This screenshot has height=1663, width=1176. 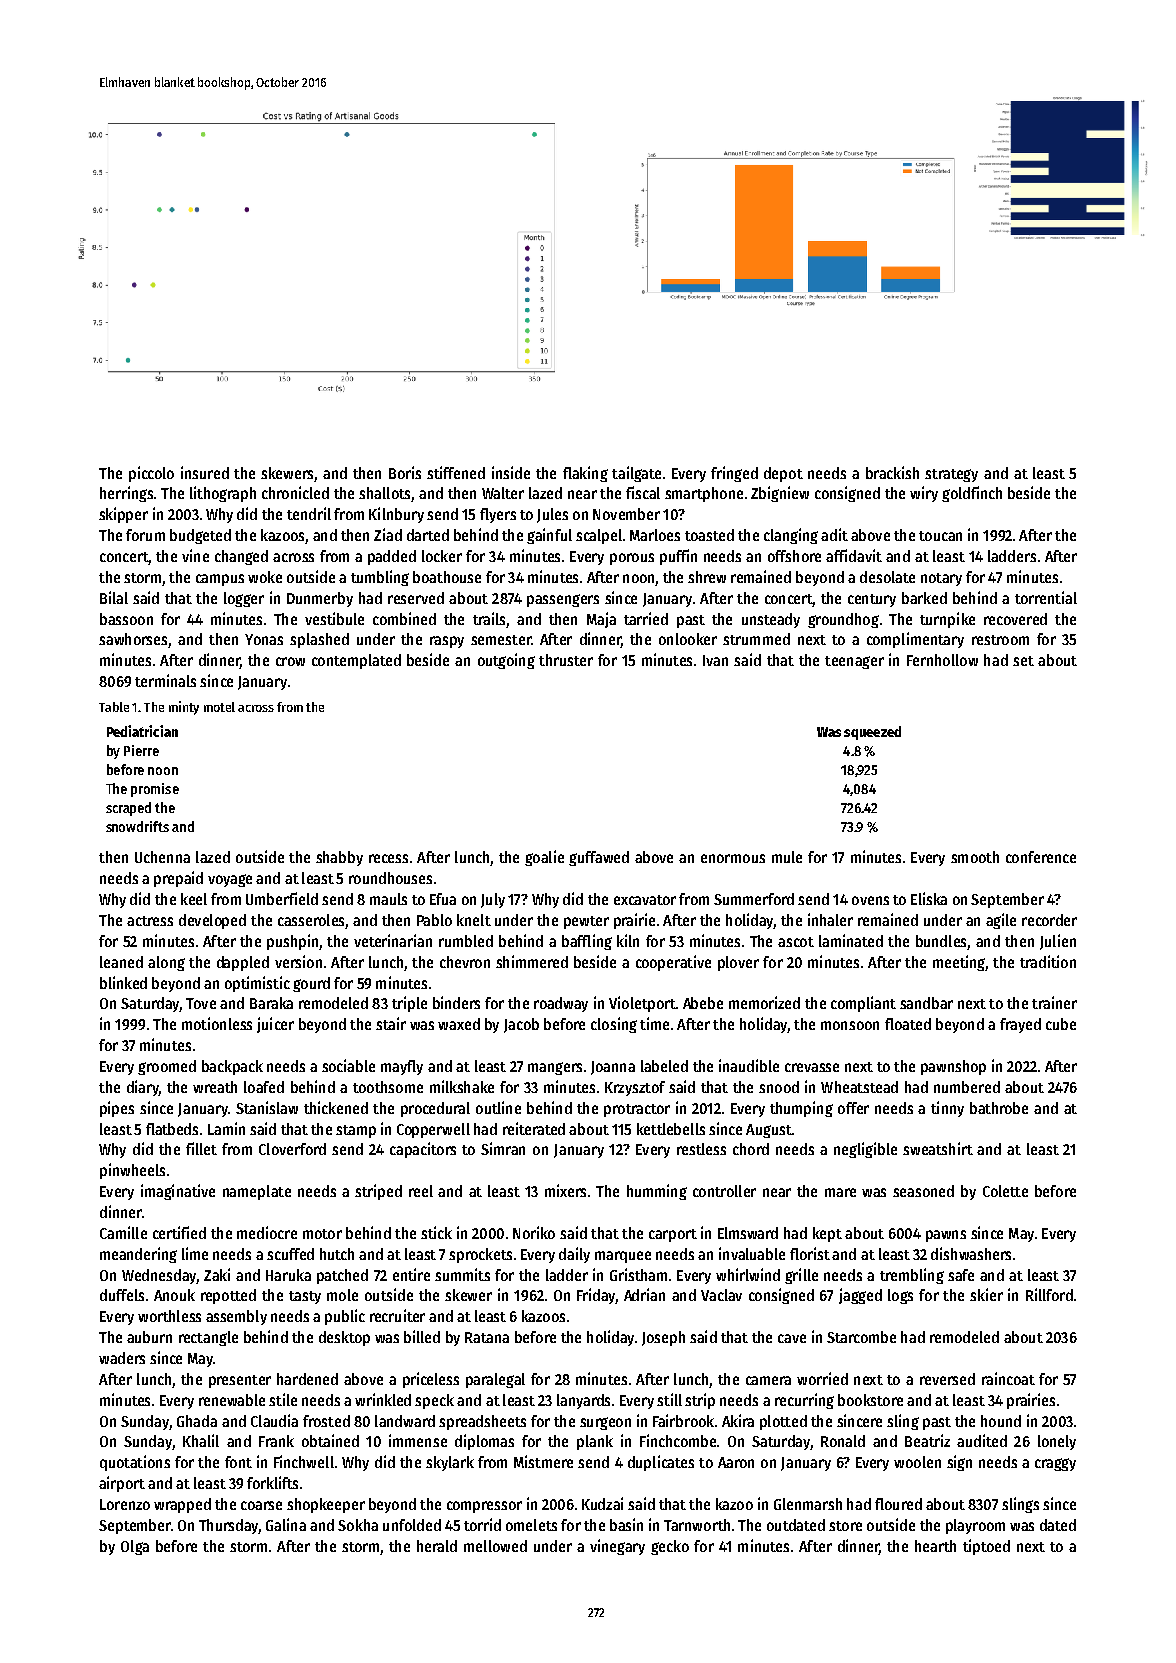 I want to click on stiffened, so click(x=456, y=472).
